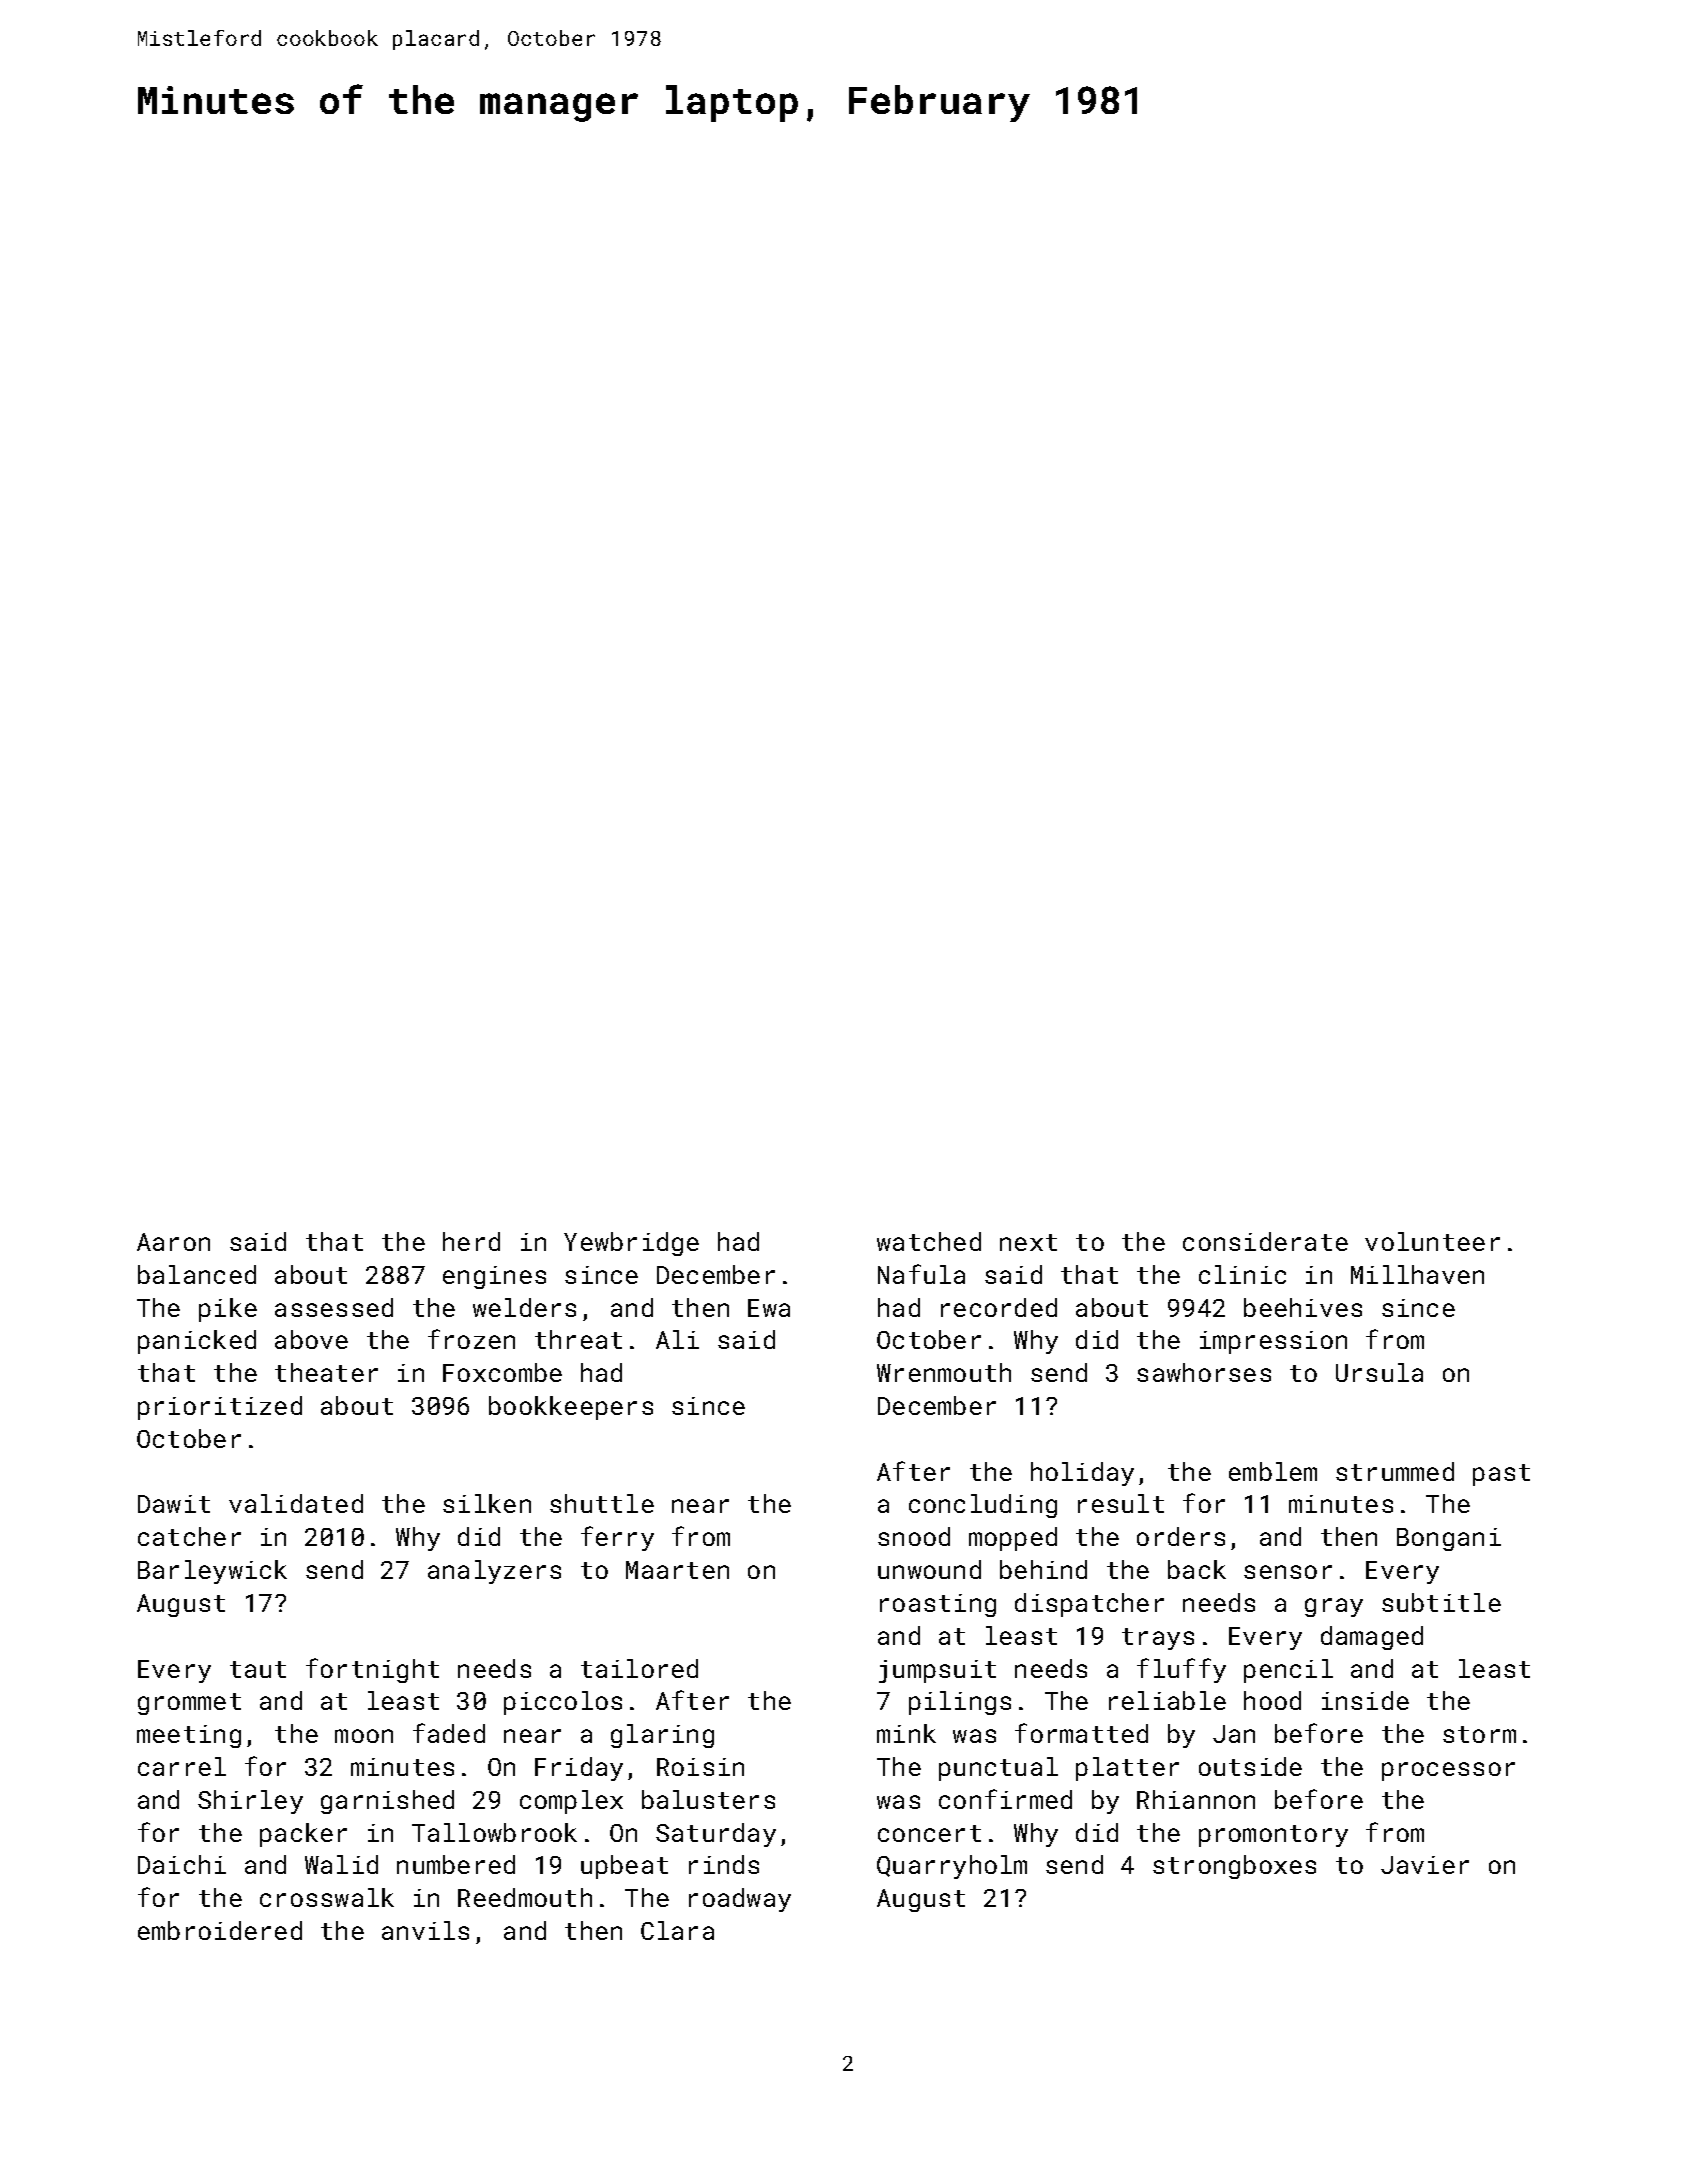  What do you see at coordinates (212, 1572) in the screenshot?
I see `Barleywick` at bounding box center [212, 1572].
